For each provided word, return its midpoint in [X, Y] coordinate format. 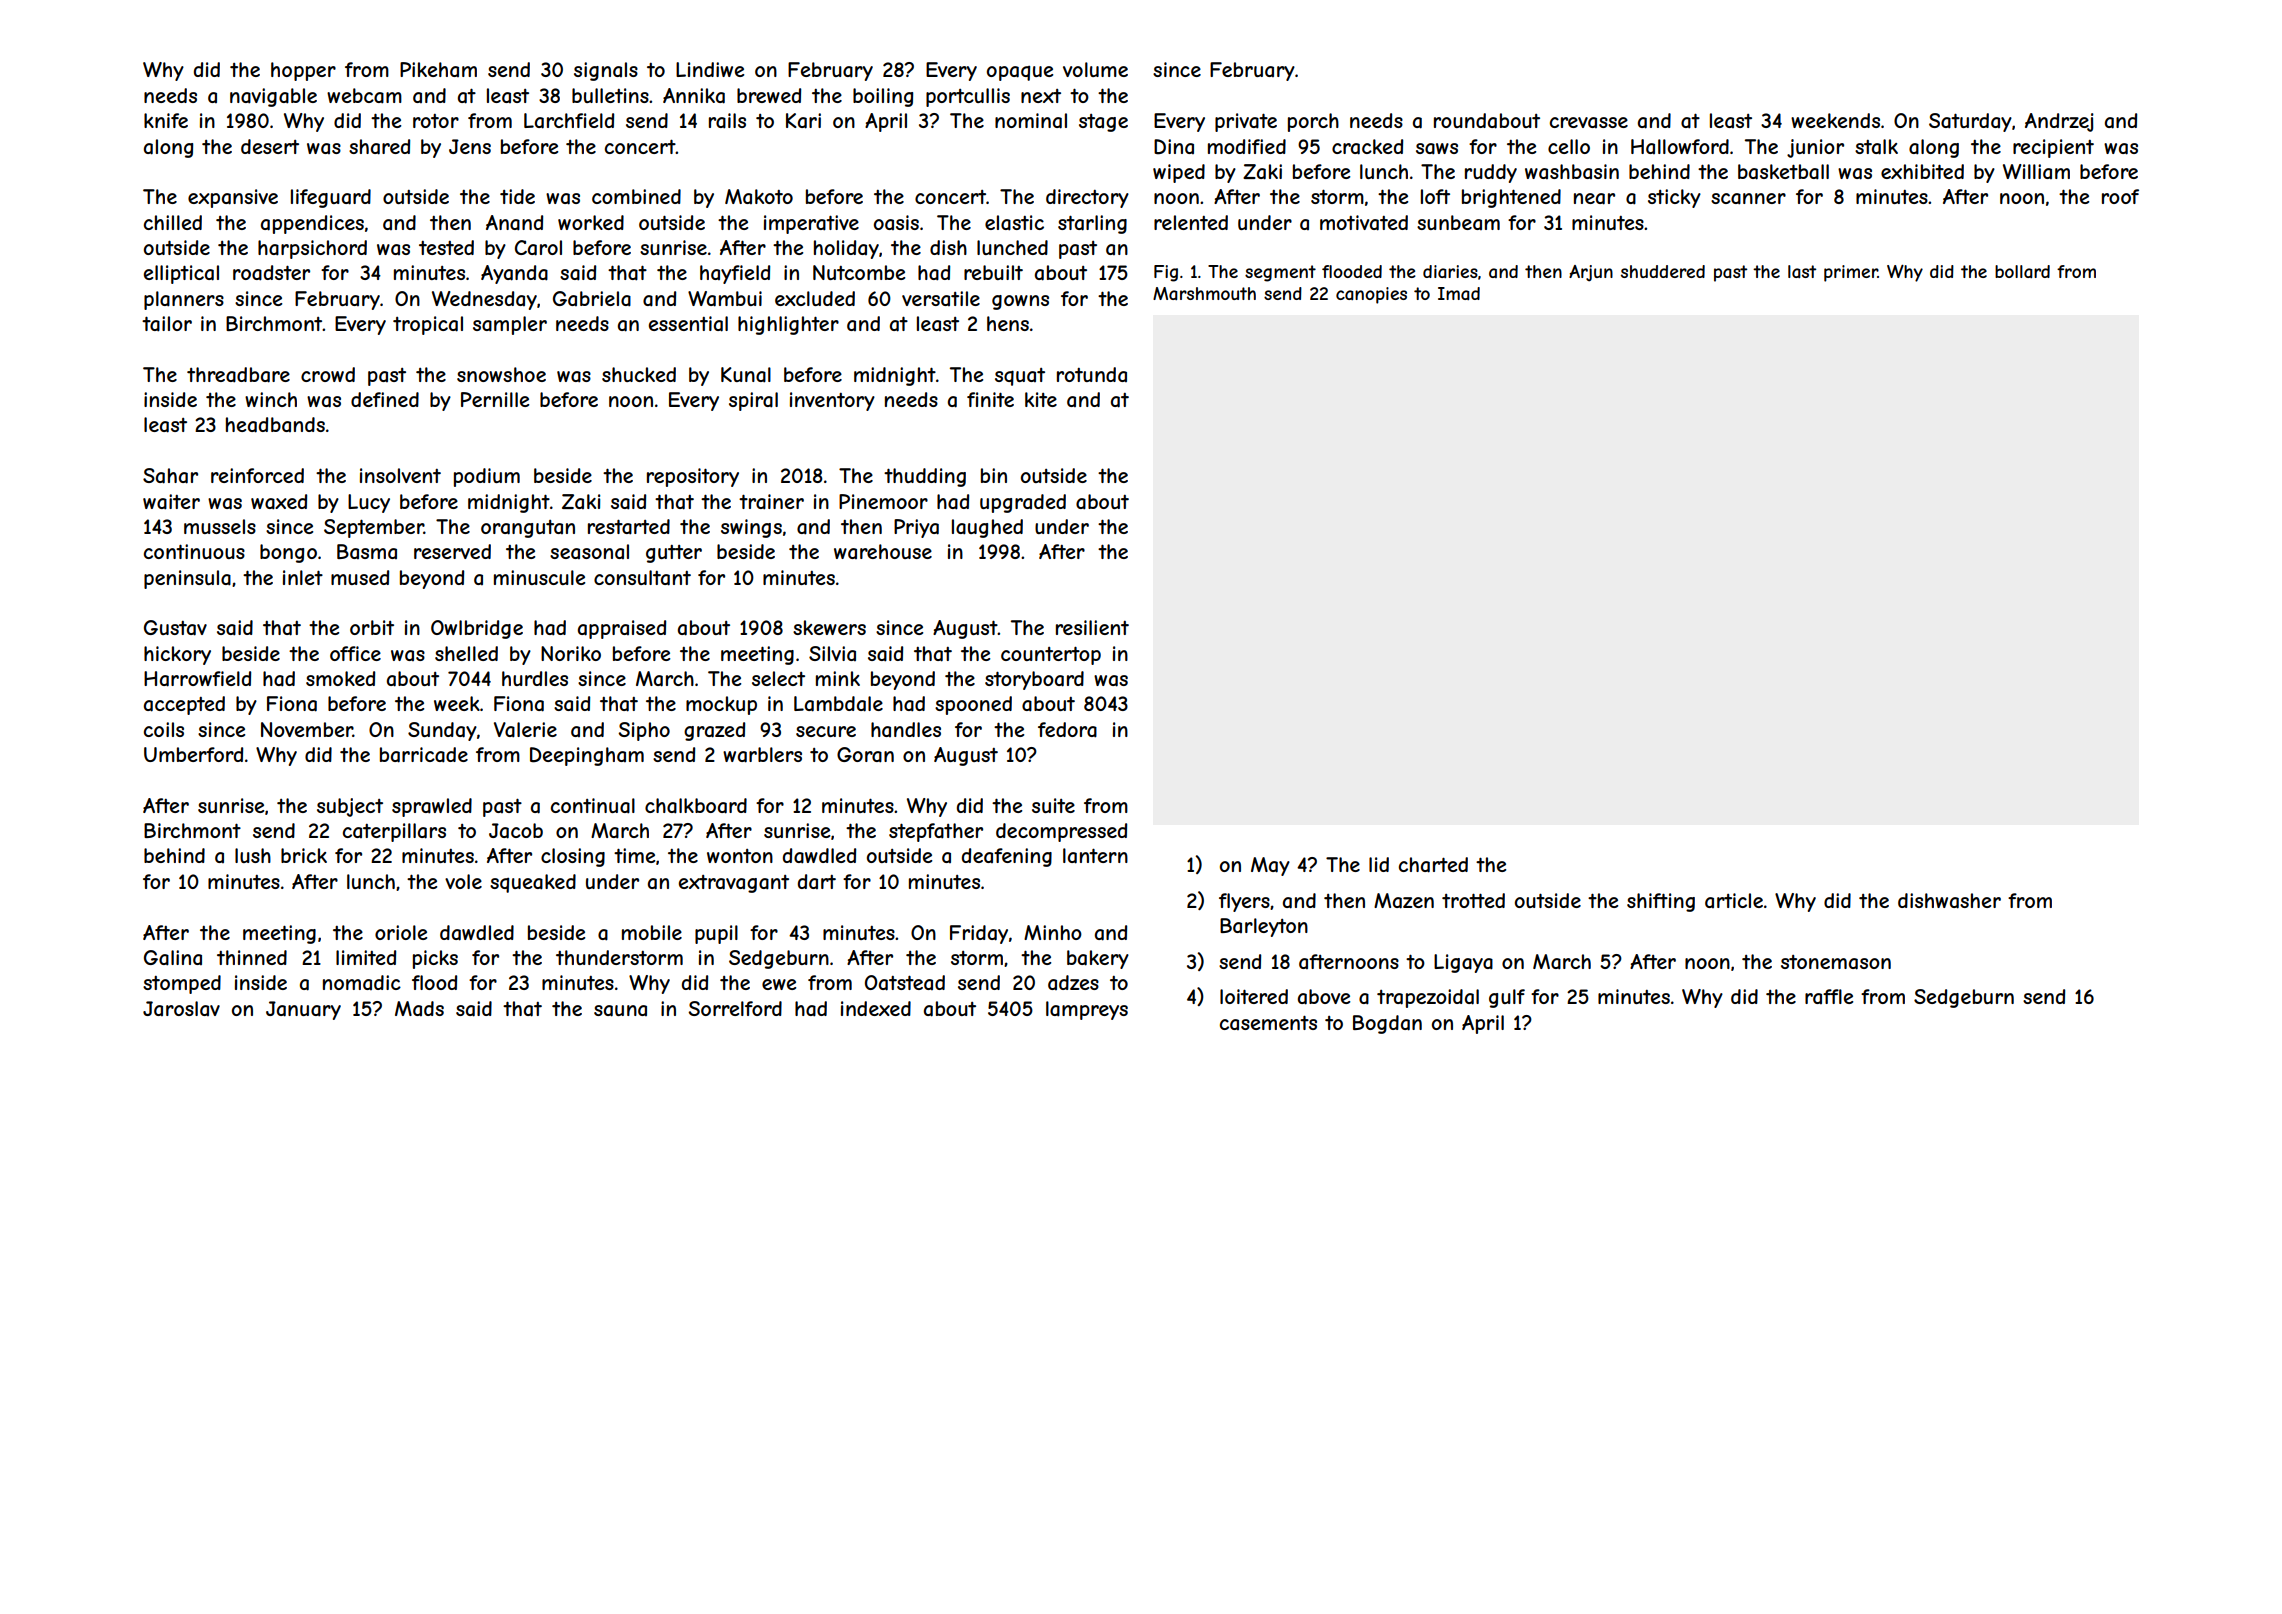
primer [1851, 273]
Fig [1166, 273]
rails [727, 121]
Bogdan [1387, 1024]
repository [693, 477]
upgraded [1023, 503]
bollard [2022, 271]
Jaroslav [181, 1008]
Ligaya [1463, 963]
